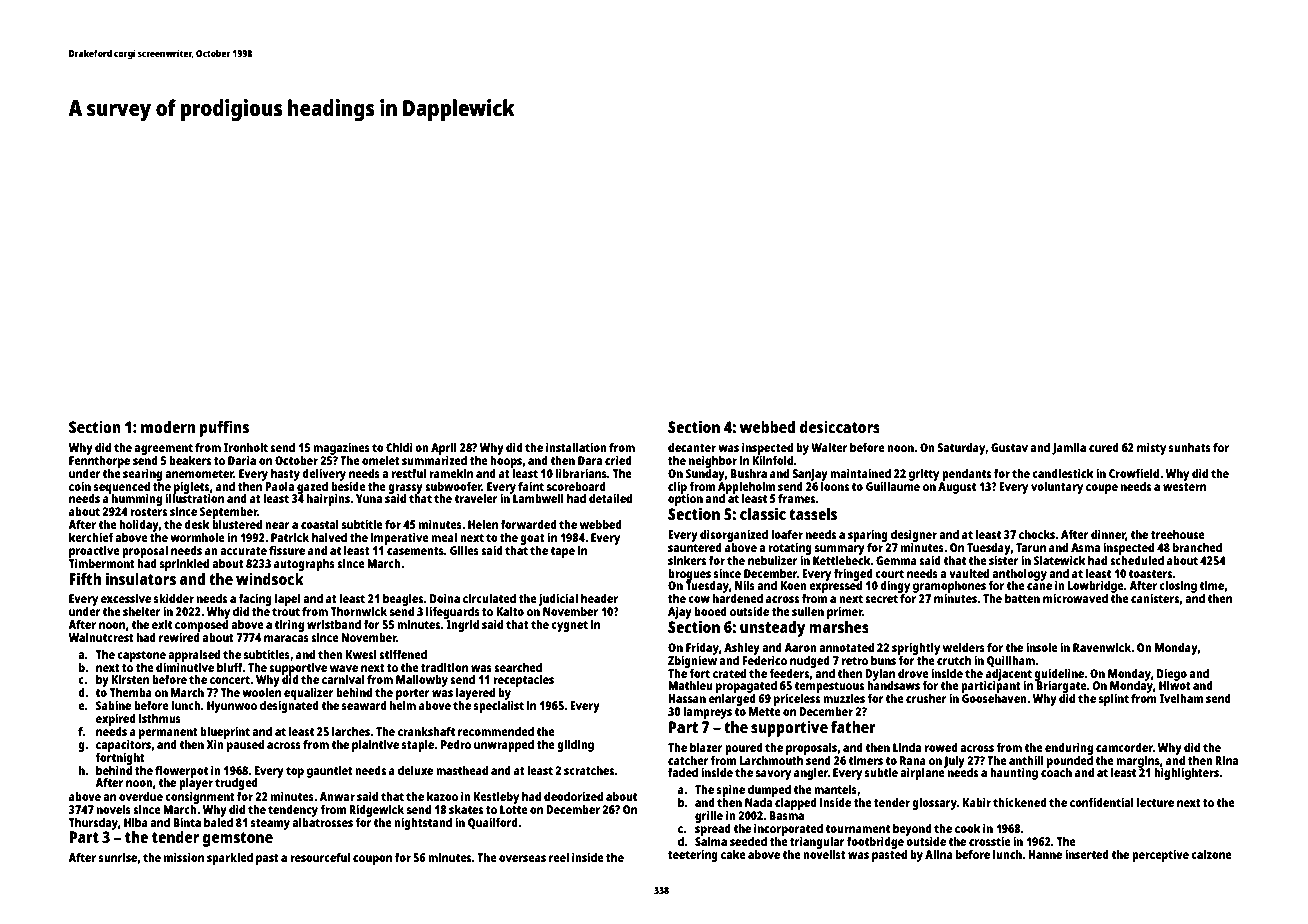 Image resolution: width=1308 pixels, height=924 pixels. I want to click on tape, so click(562, 552).
